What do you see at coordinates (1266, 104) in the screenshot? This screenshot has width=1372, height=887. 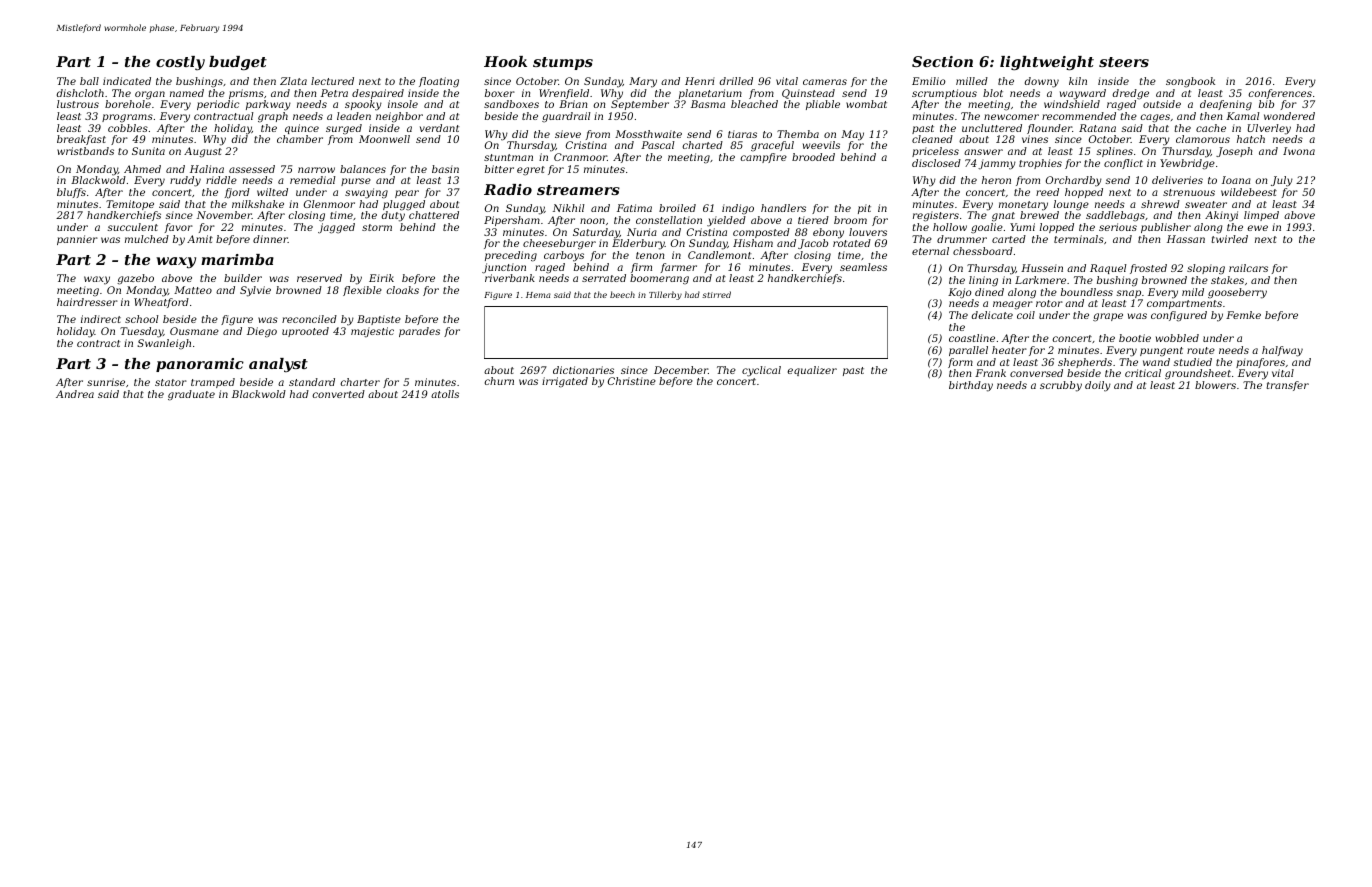 I see `bib` at bounding box center [1266, 104].
